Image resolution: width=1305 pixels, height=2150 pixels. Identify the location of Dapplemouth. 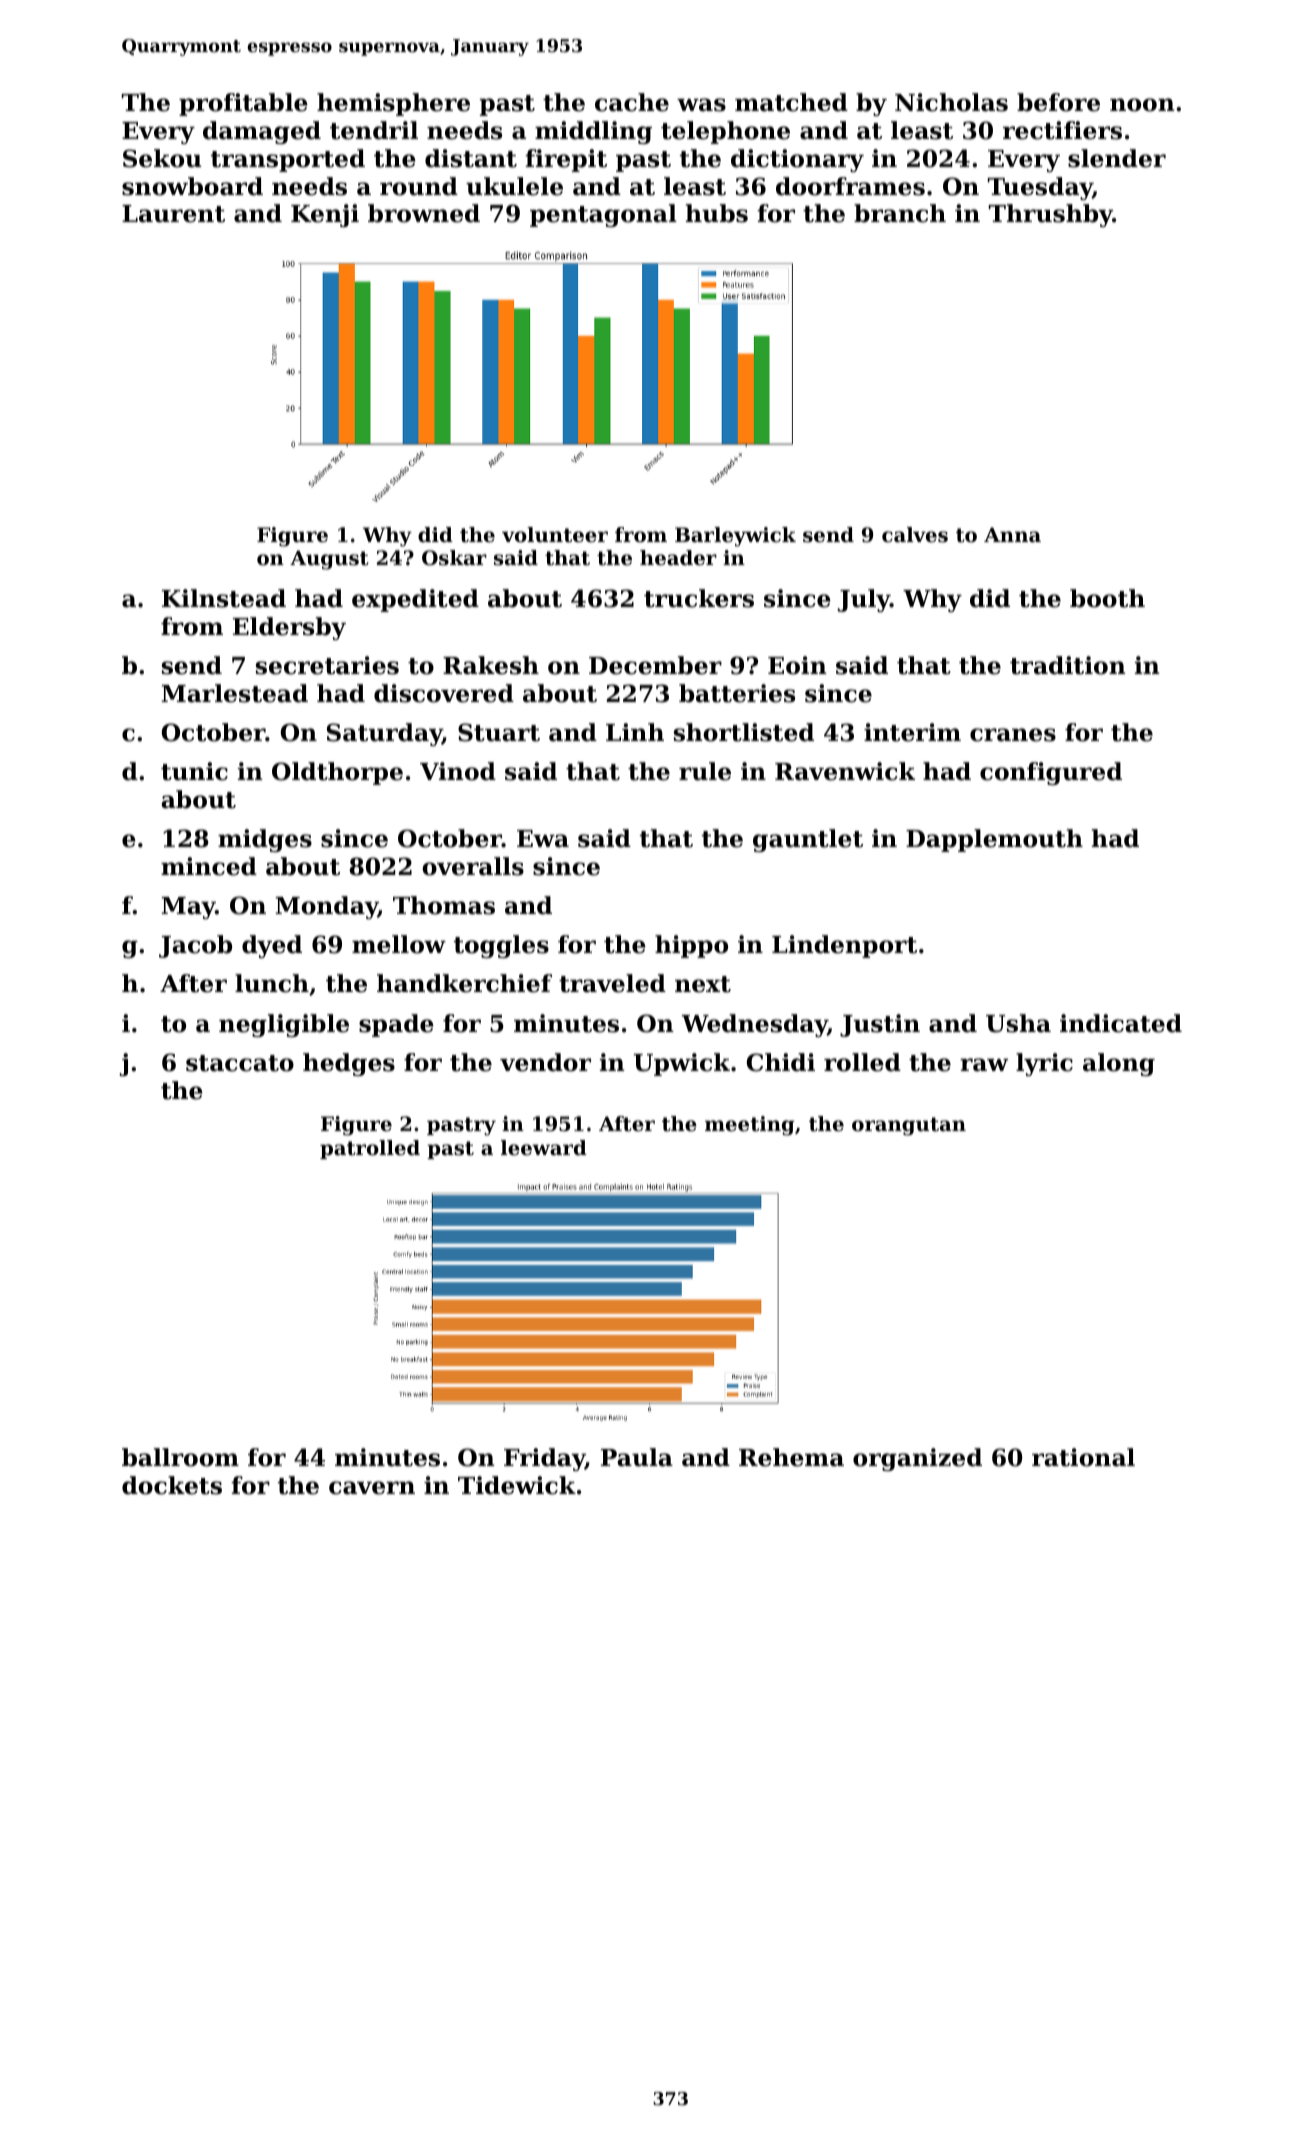
(994, 840).
